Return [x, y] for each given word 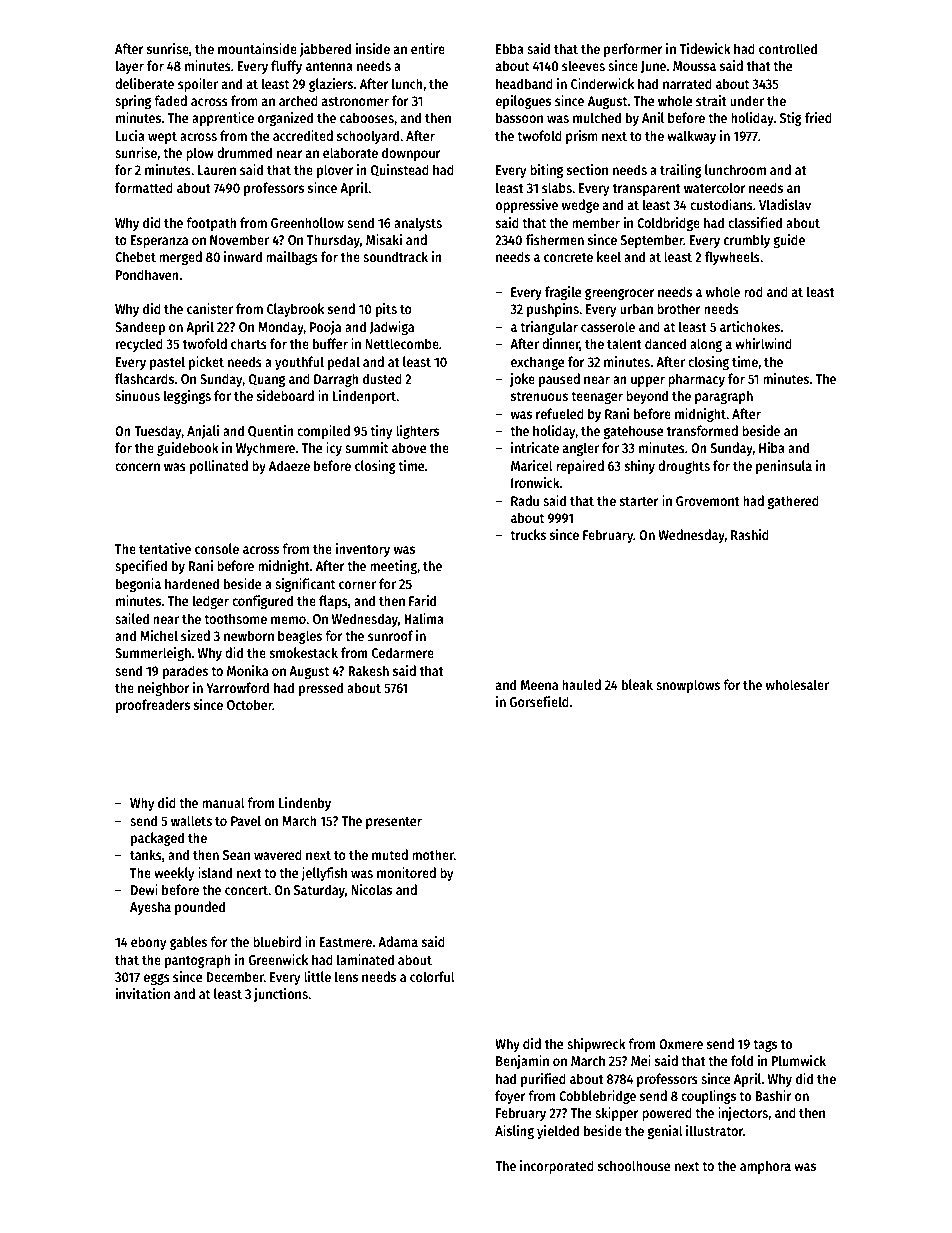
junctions [281, 995]
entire [428, 48]
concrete [568, 257]
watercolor [714, 187]
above [409, 447]
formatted [144, 187]
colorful [432, 976]
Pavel [246, 820]
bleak [637, 684]
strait [711, 100]
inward [243, 256]
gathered [793, 502]
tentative [165, 548]
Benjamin [522, 1062]
